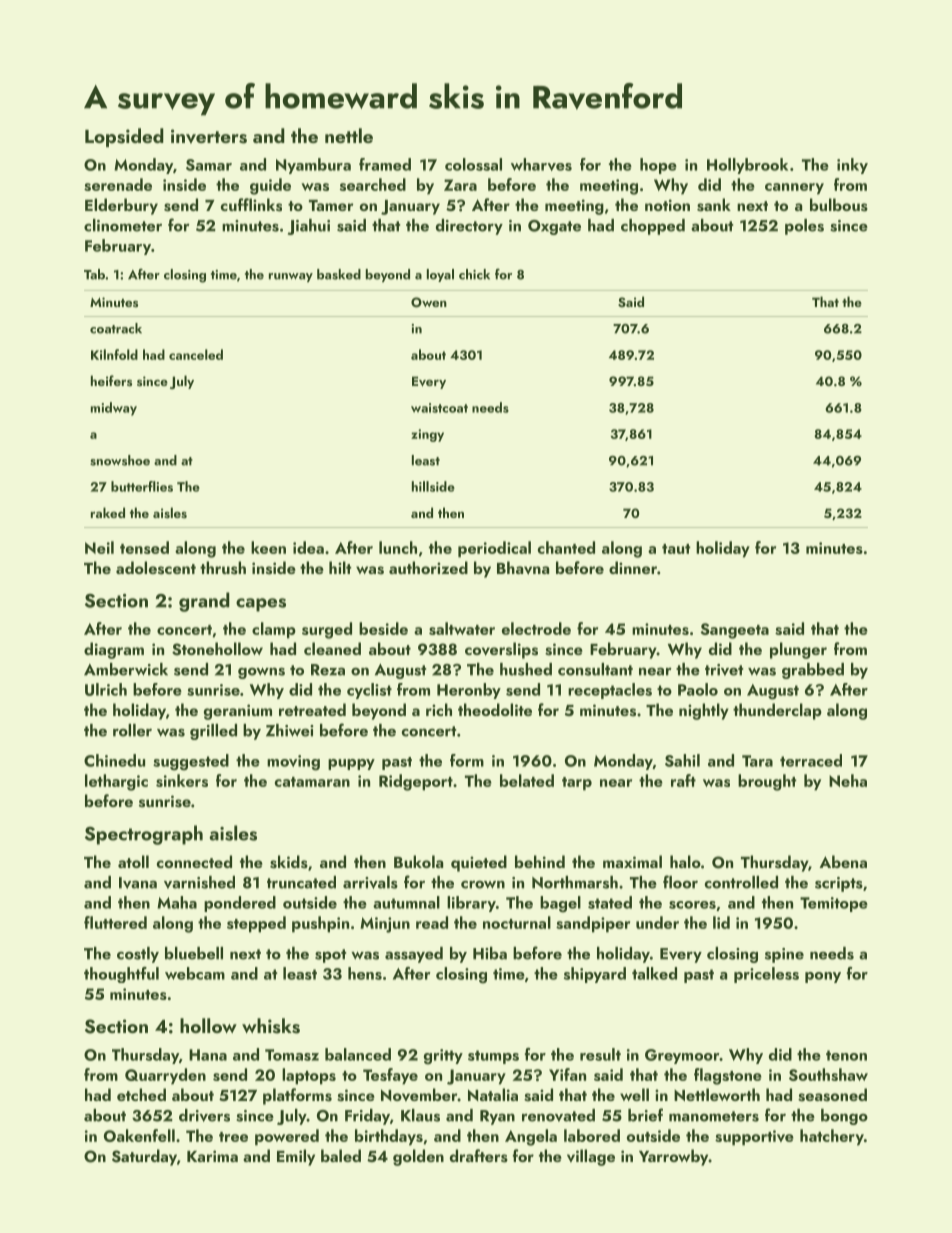  What do you see at coordinates (94, 274) in the screenshot?
I see `Tab` at bounding box center [94, 274].
